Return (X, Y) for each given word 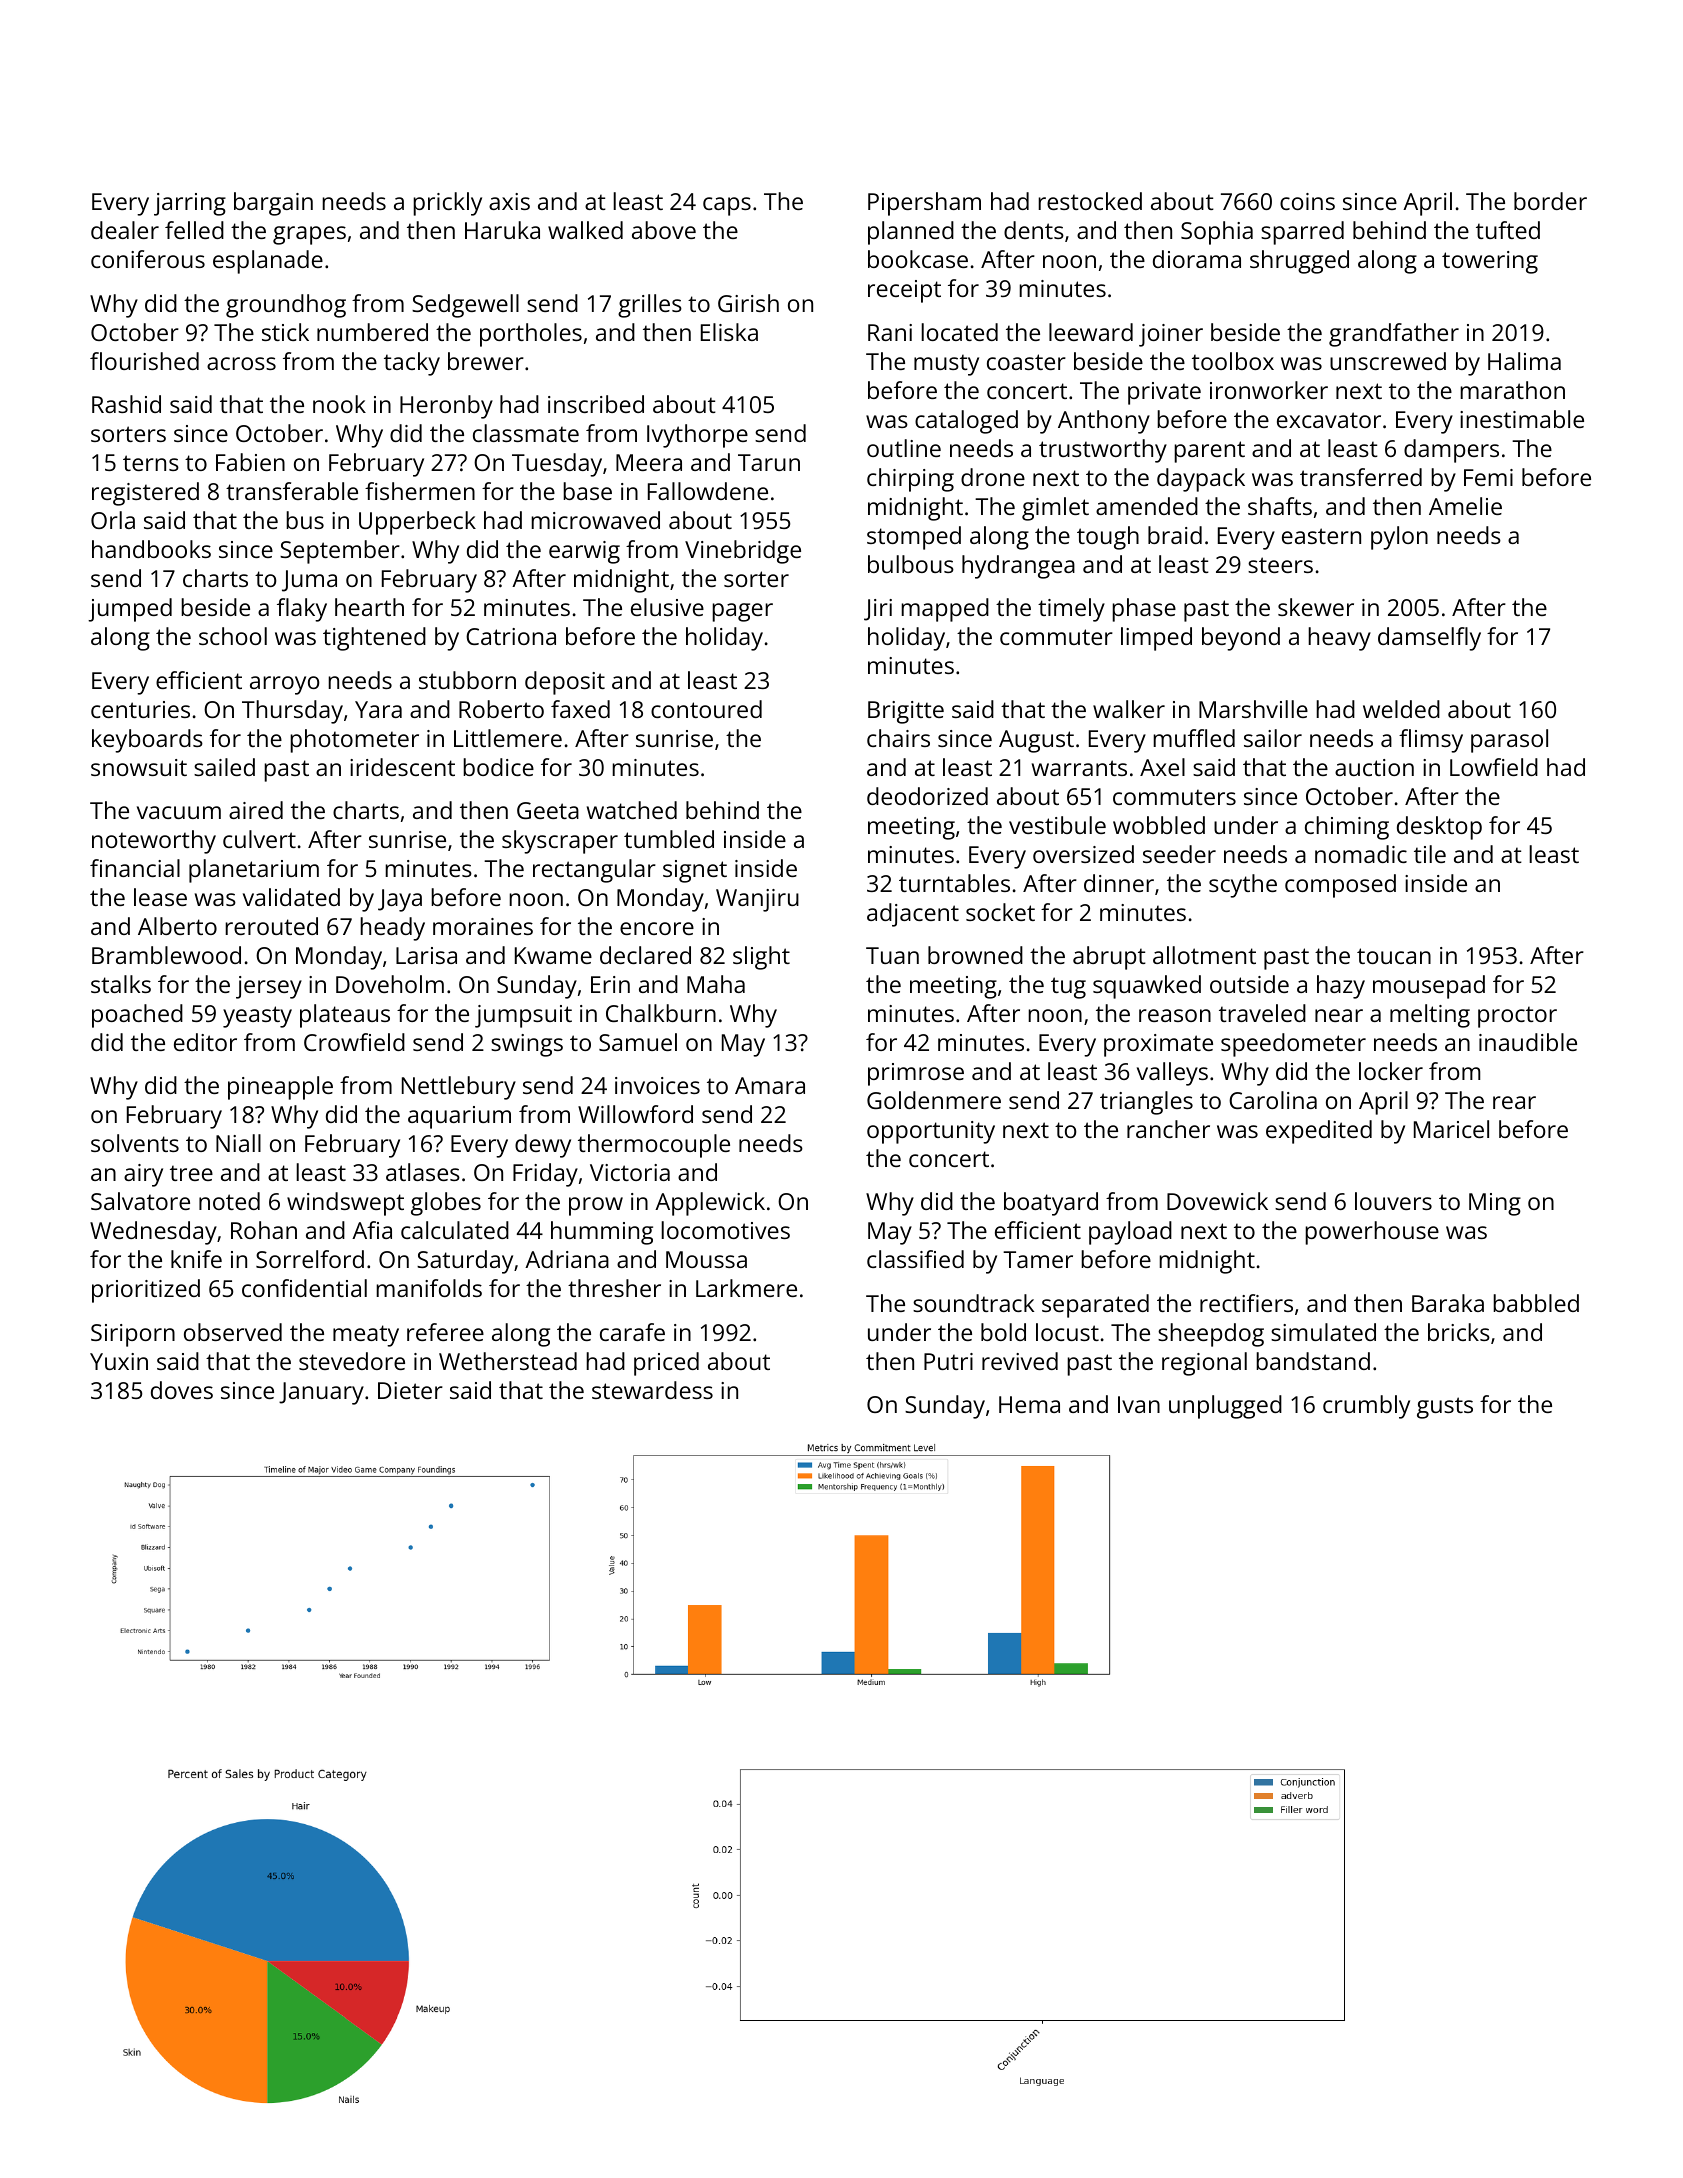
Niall (238, 1143)
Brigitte (906, 712)
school (233, 636)
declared (645, 955)
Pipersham (924, 204)
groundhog (286, 306)
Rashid (126, 404)
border (1550, 201)
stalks (121, 984)
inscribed (596, 404)
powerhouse (1372, 1233)
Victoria (630, 1172)
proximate (1158, 1045)
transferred (1361, 477)
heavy (1339, 639)
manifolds (429, 1288)
